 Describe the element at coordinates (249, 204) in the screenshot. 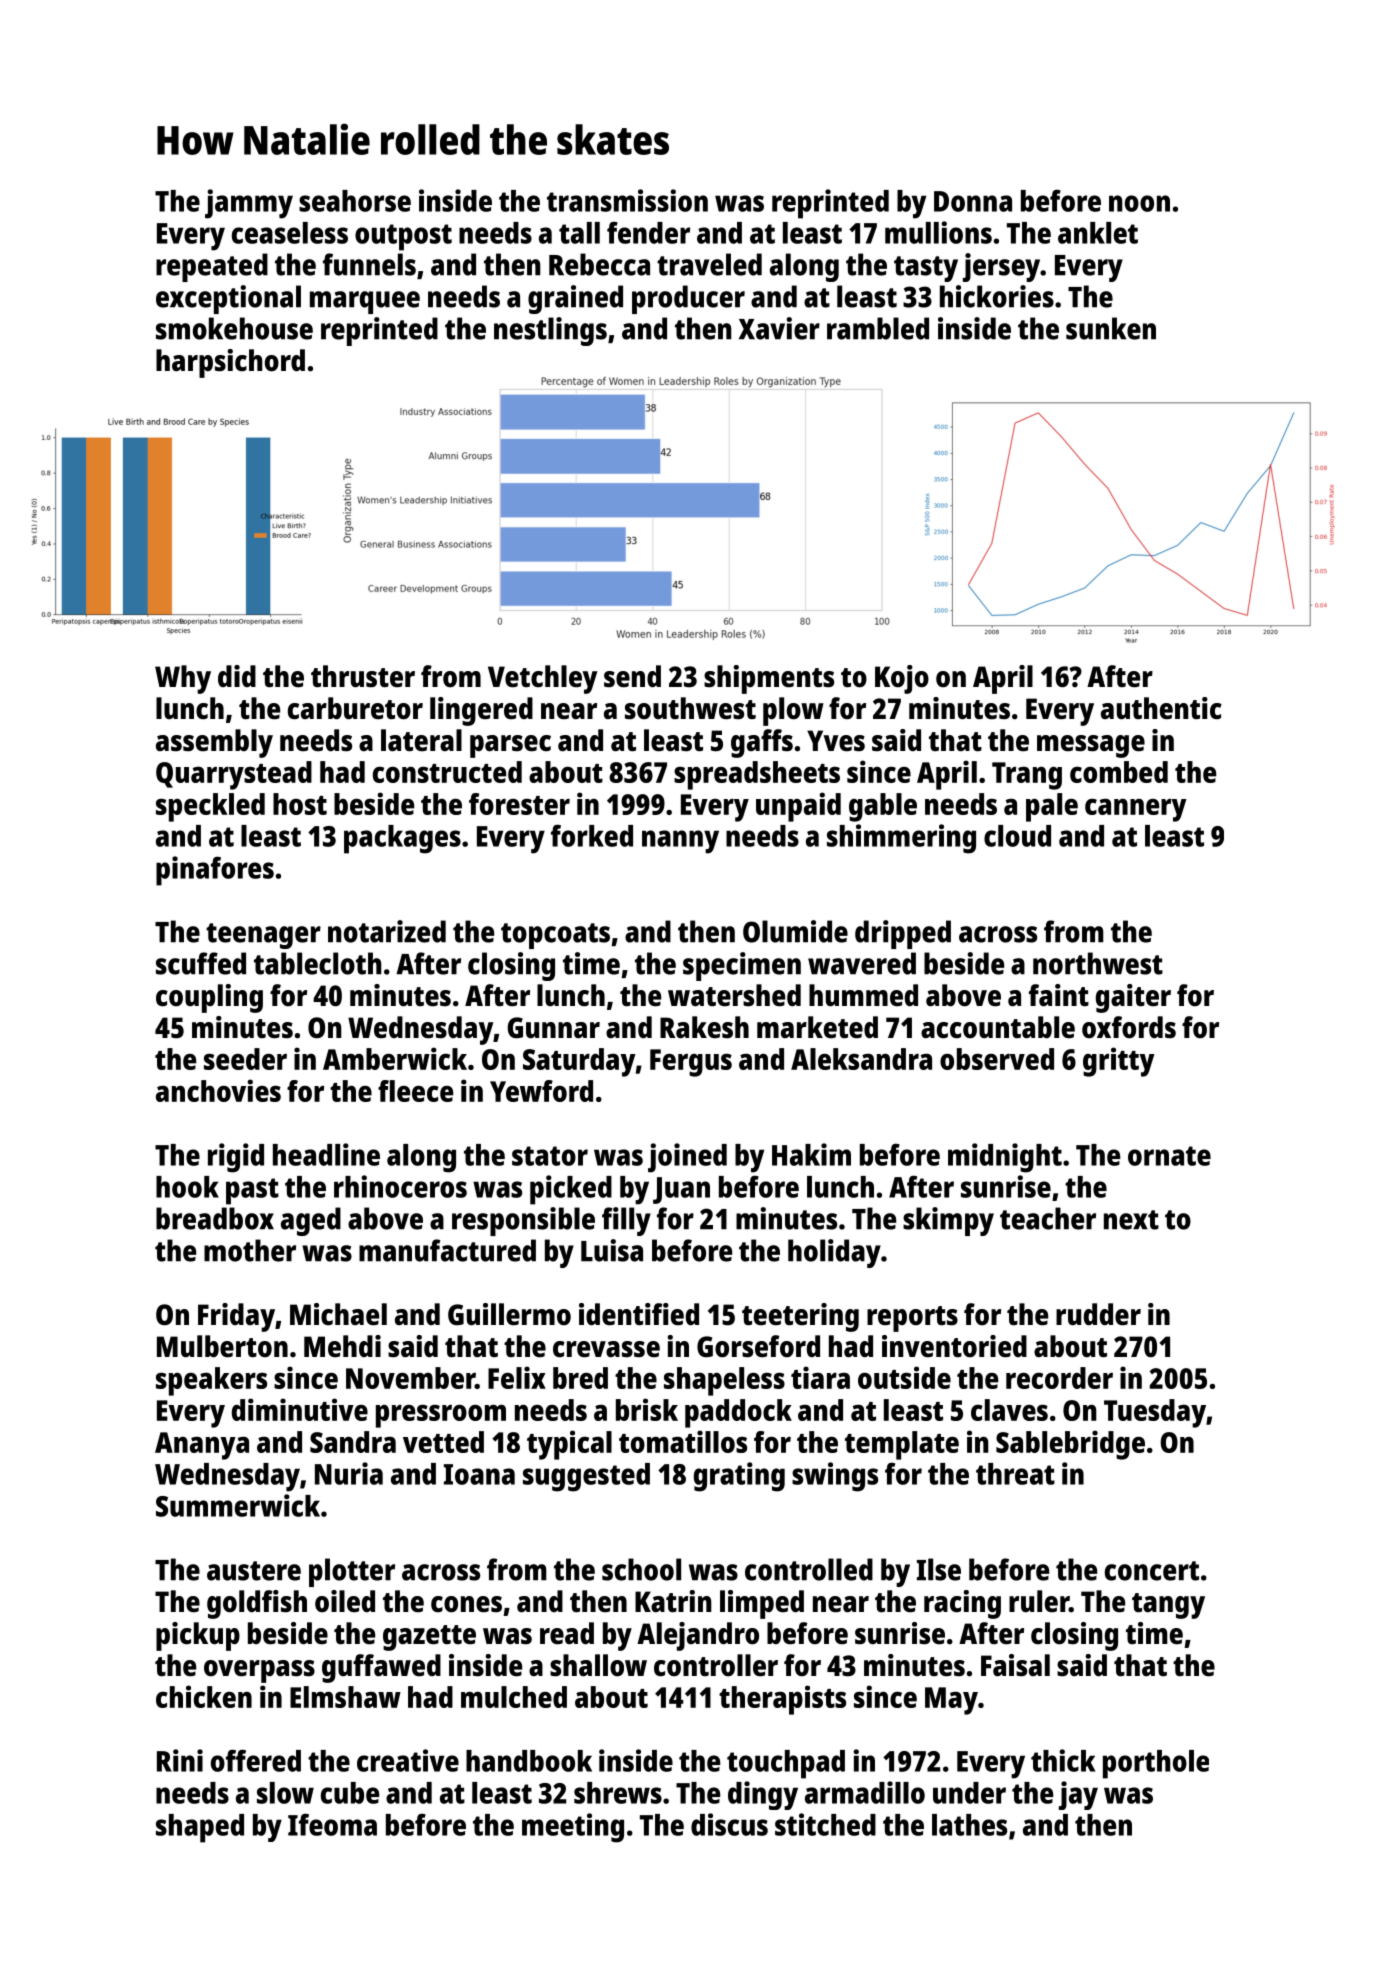

I see `jammy` at that location.
